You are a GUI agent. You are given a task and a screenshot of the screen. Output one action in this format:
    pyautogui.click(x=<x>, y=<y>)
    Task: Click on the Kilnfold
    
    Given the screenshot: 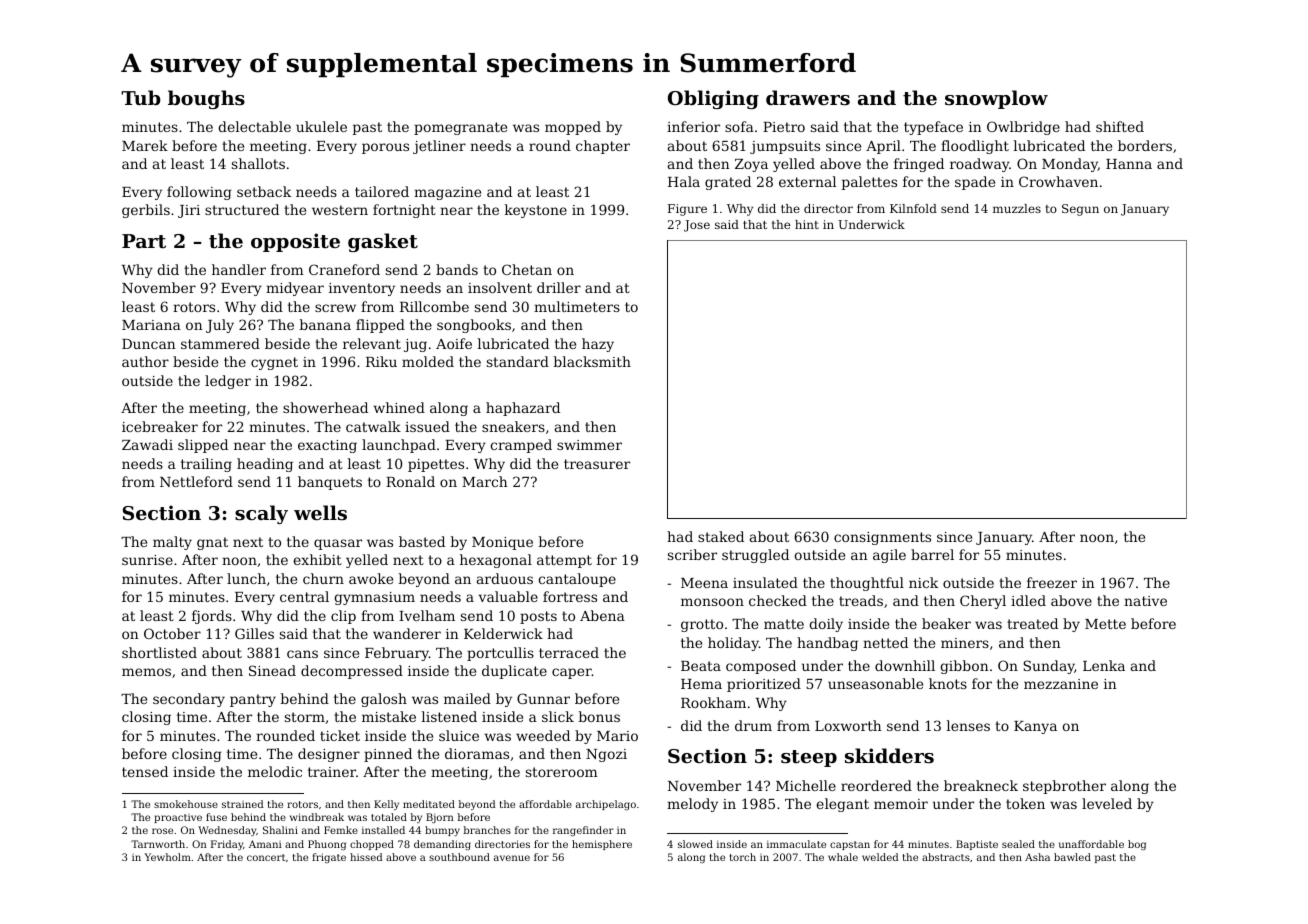 What is the action you would take?
    pyautogui.click(x=913, y=208)
